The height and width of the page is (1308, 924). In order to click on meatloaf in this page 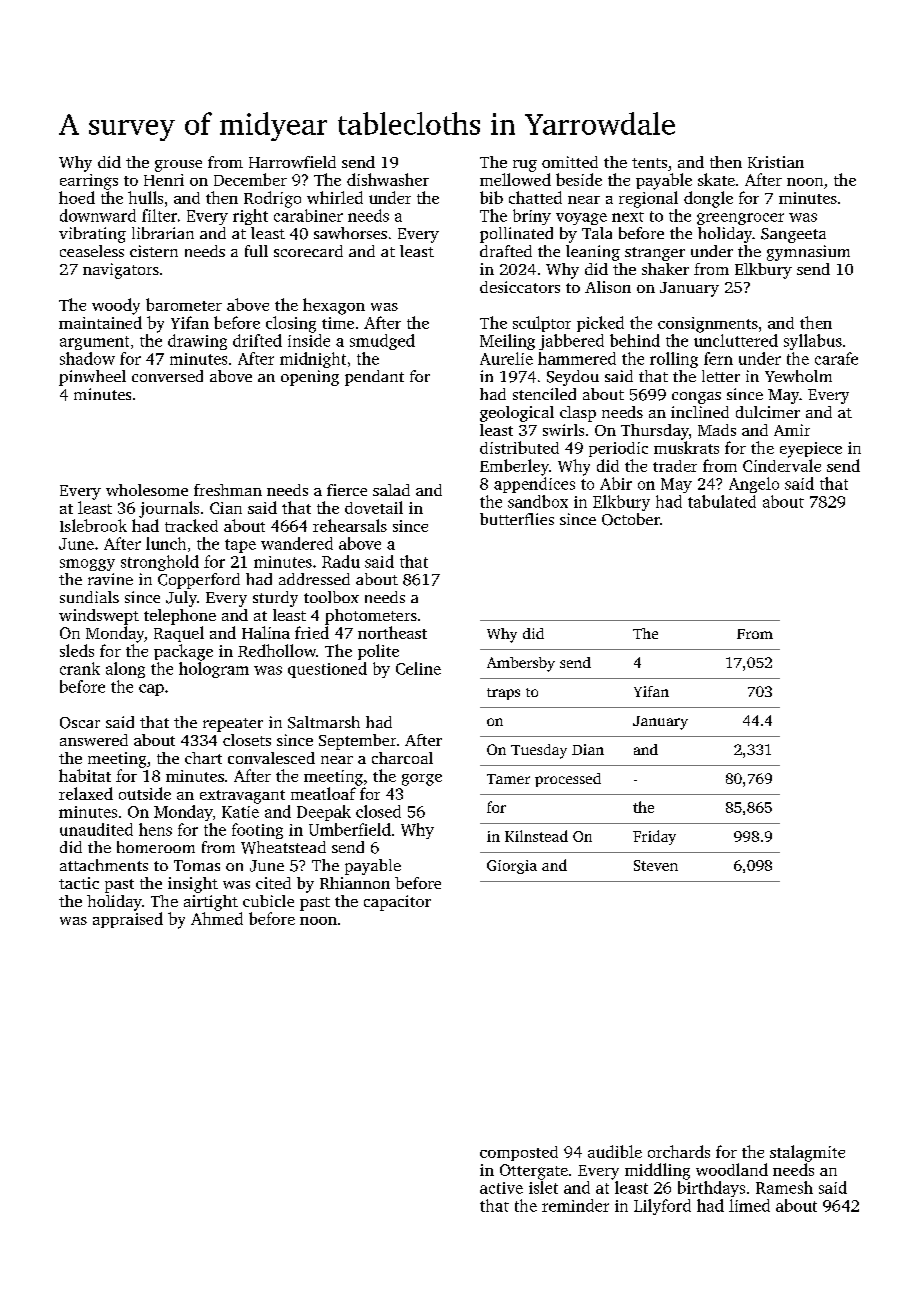, I will do `click(323, 793)`.
